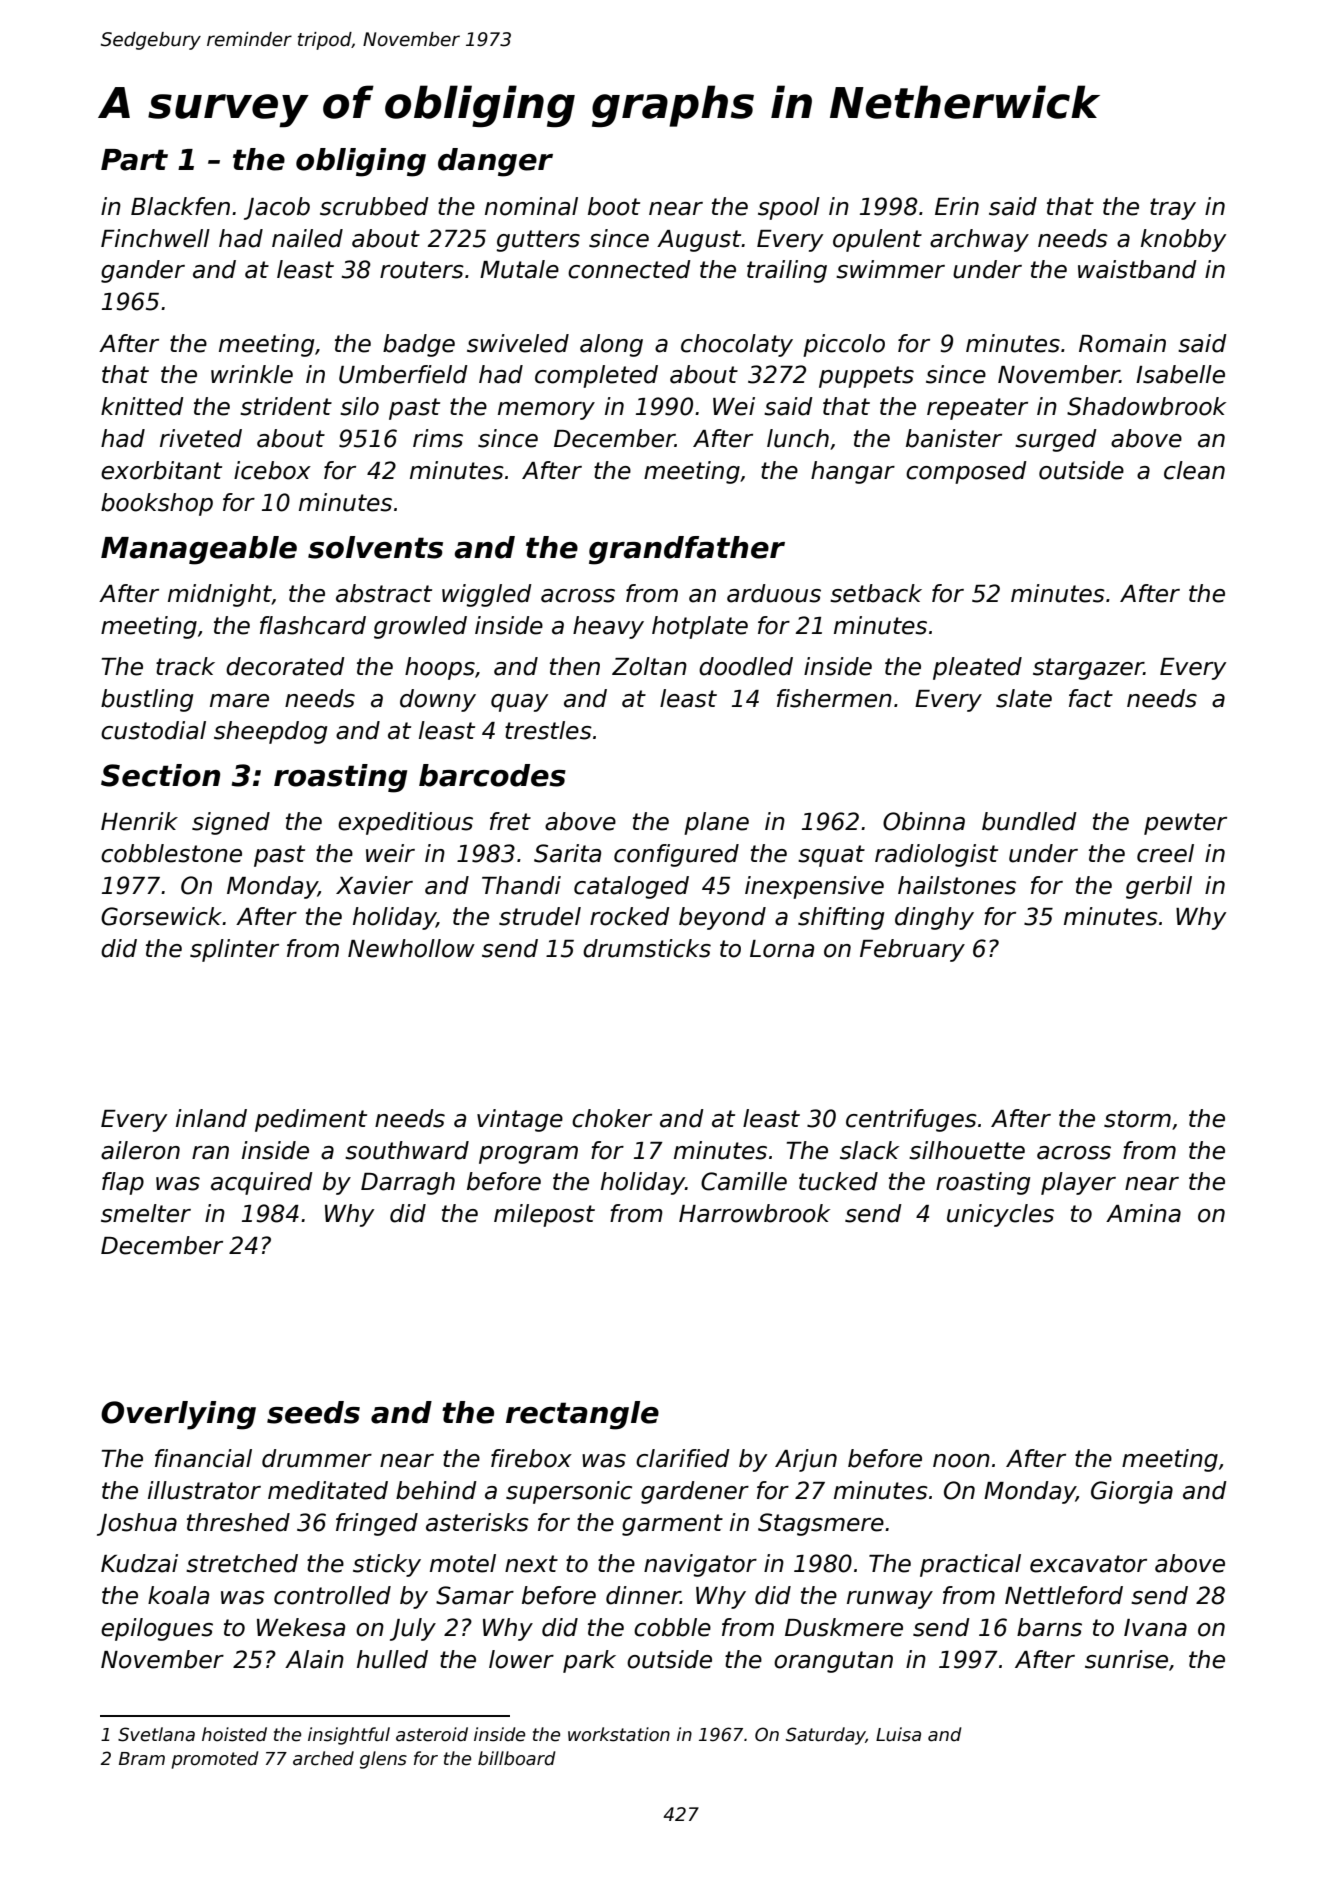 The width and height of the screenshot is (1327, 1877). Describe the element at coordinates (178, 1415) in the screenshot. I see `Overlying` at that location.
